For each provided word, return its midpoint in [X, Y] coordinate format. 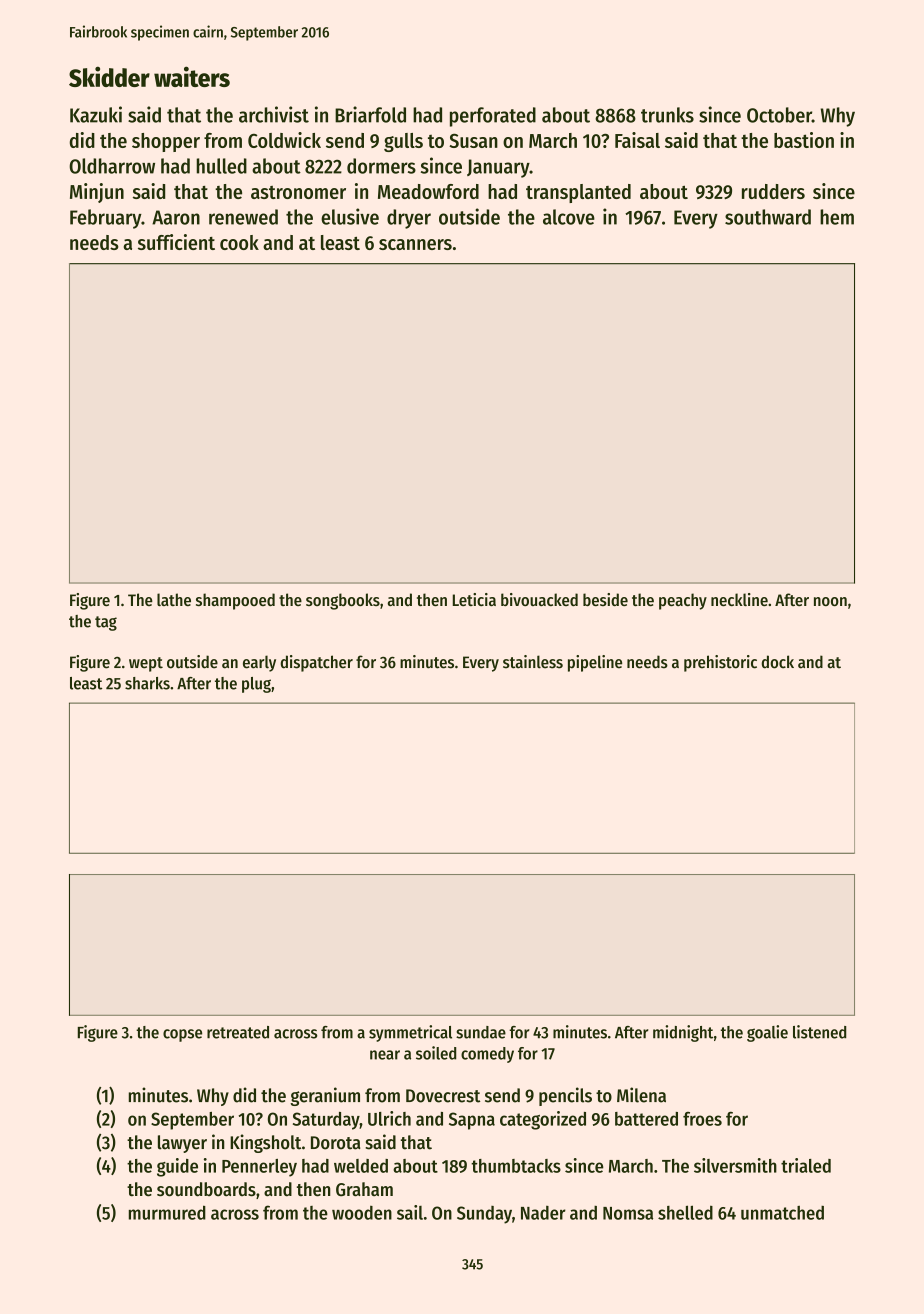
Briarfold [370, 114]
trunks [667, 115]
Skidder [109, 76]
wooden [362, 1213]
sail [410, 1212]
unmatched [782, 1213]
